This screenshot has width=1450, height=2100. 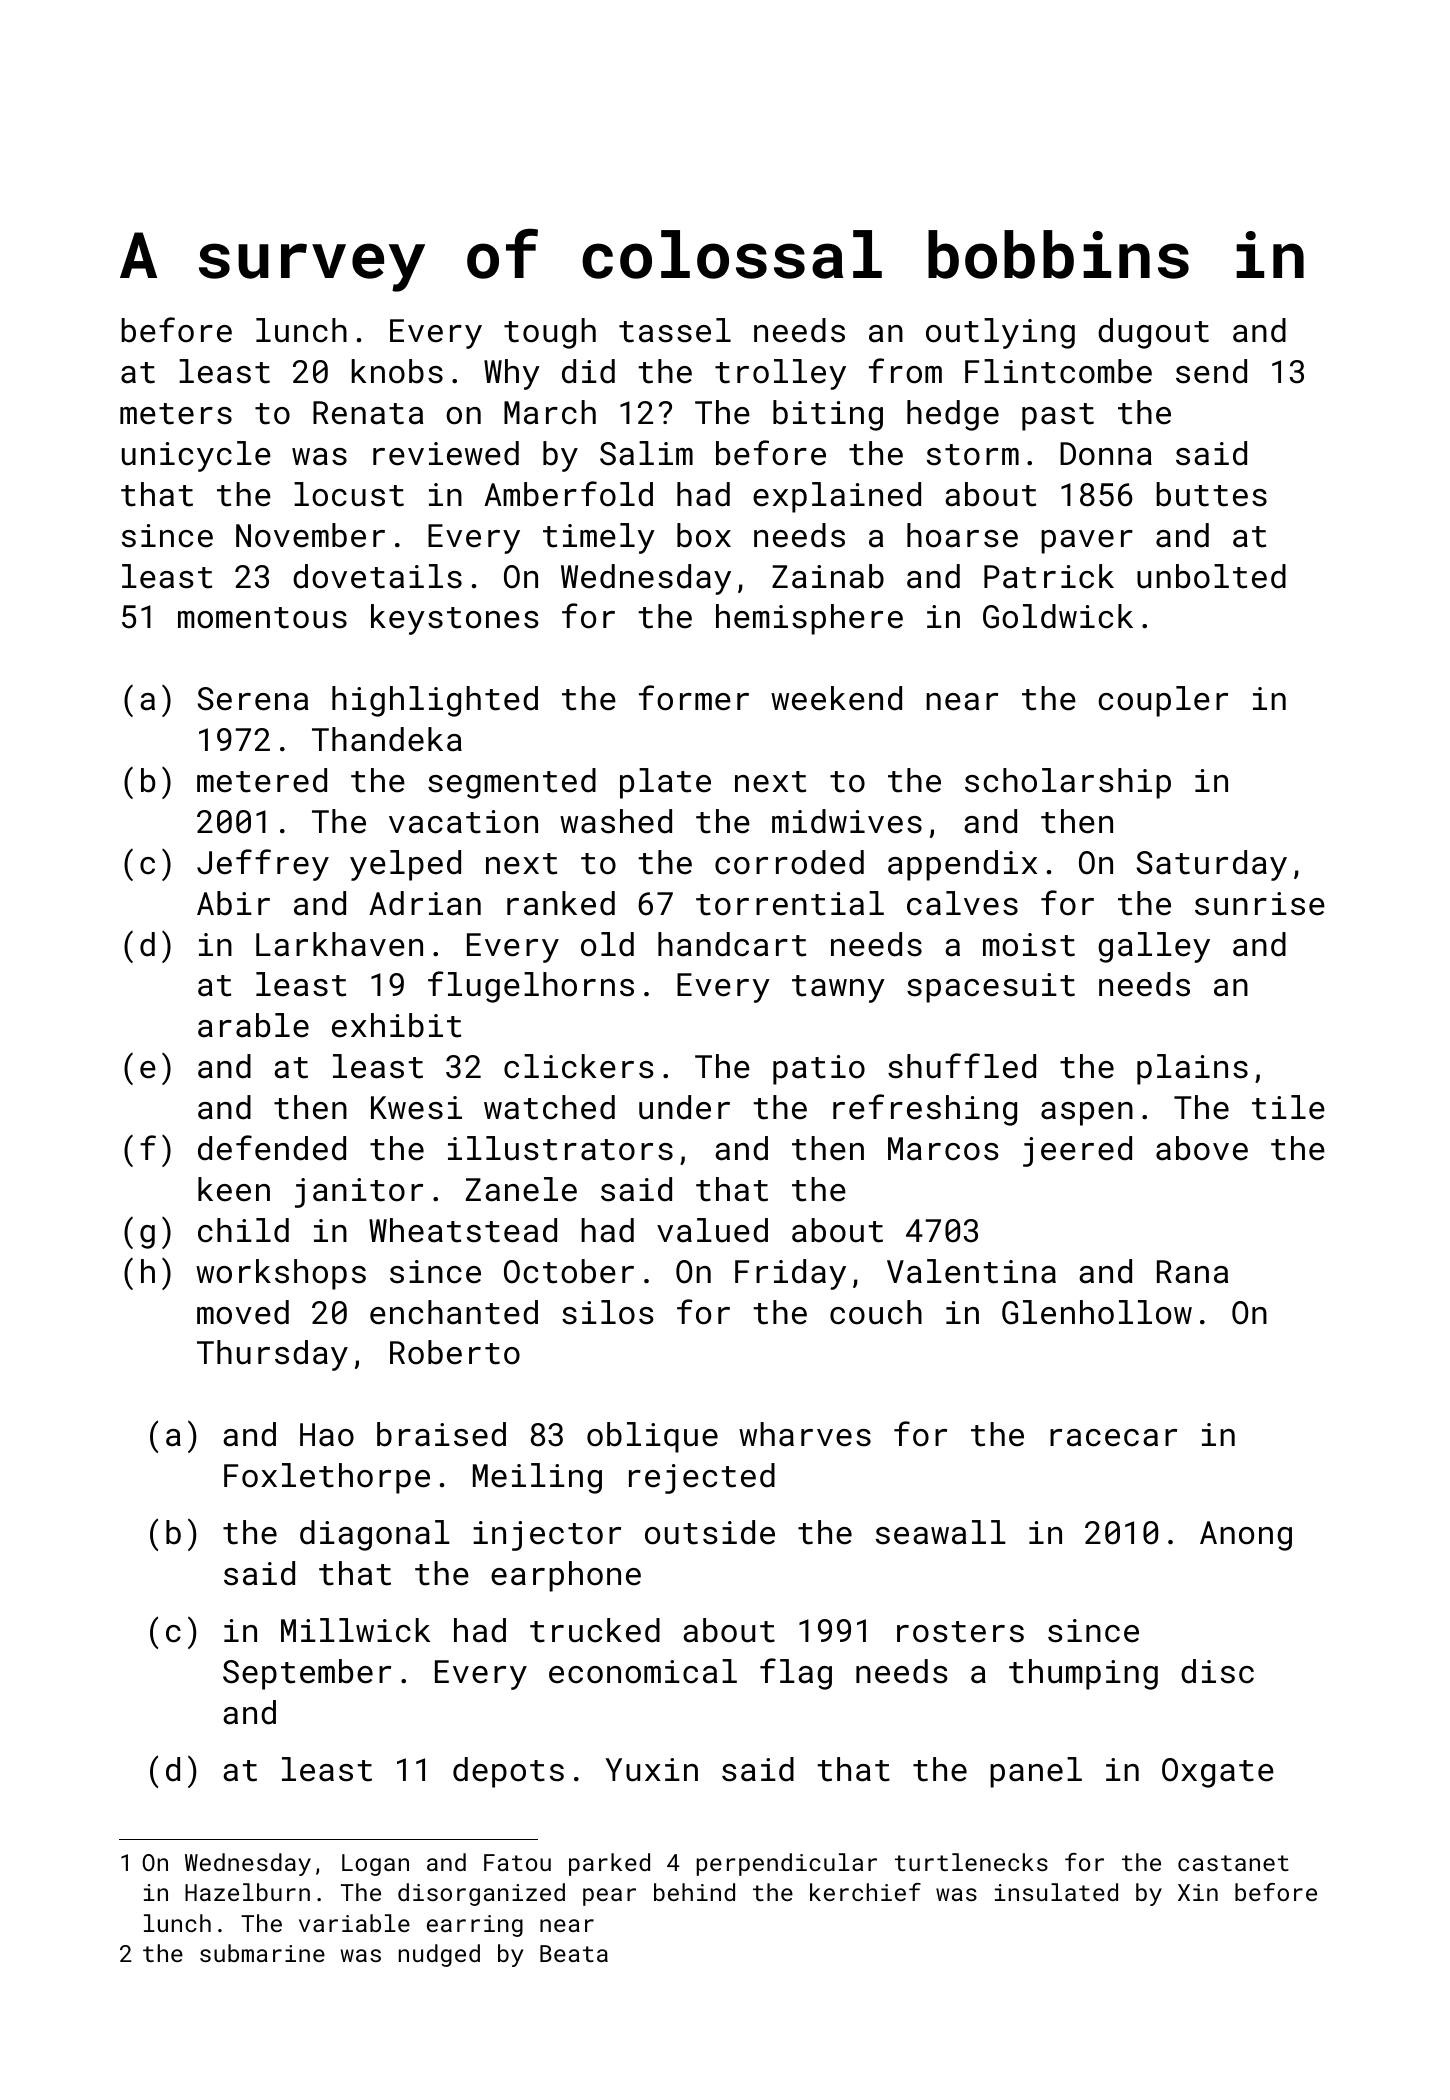 I want to click on outlying, so click(x=1000, y=333).
